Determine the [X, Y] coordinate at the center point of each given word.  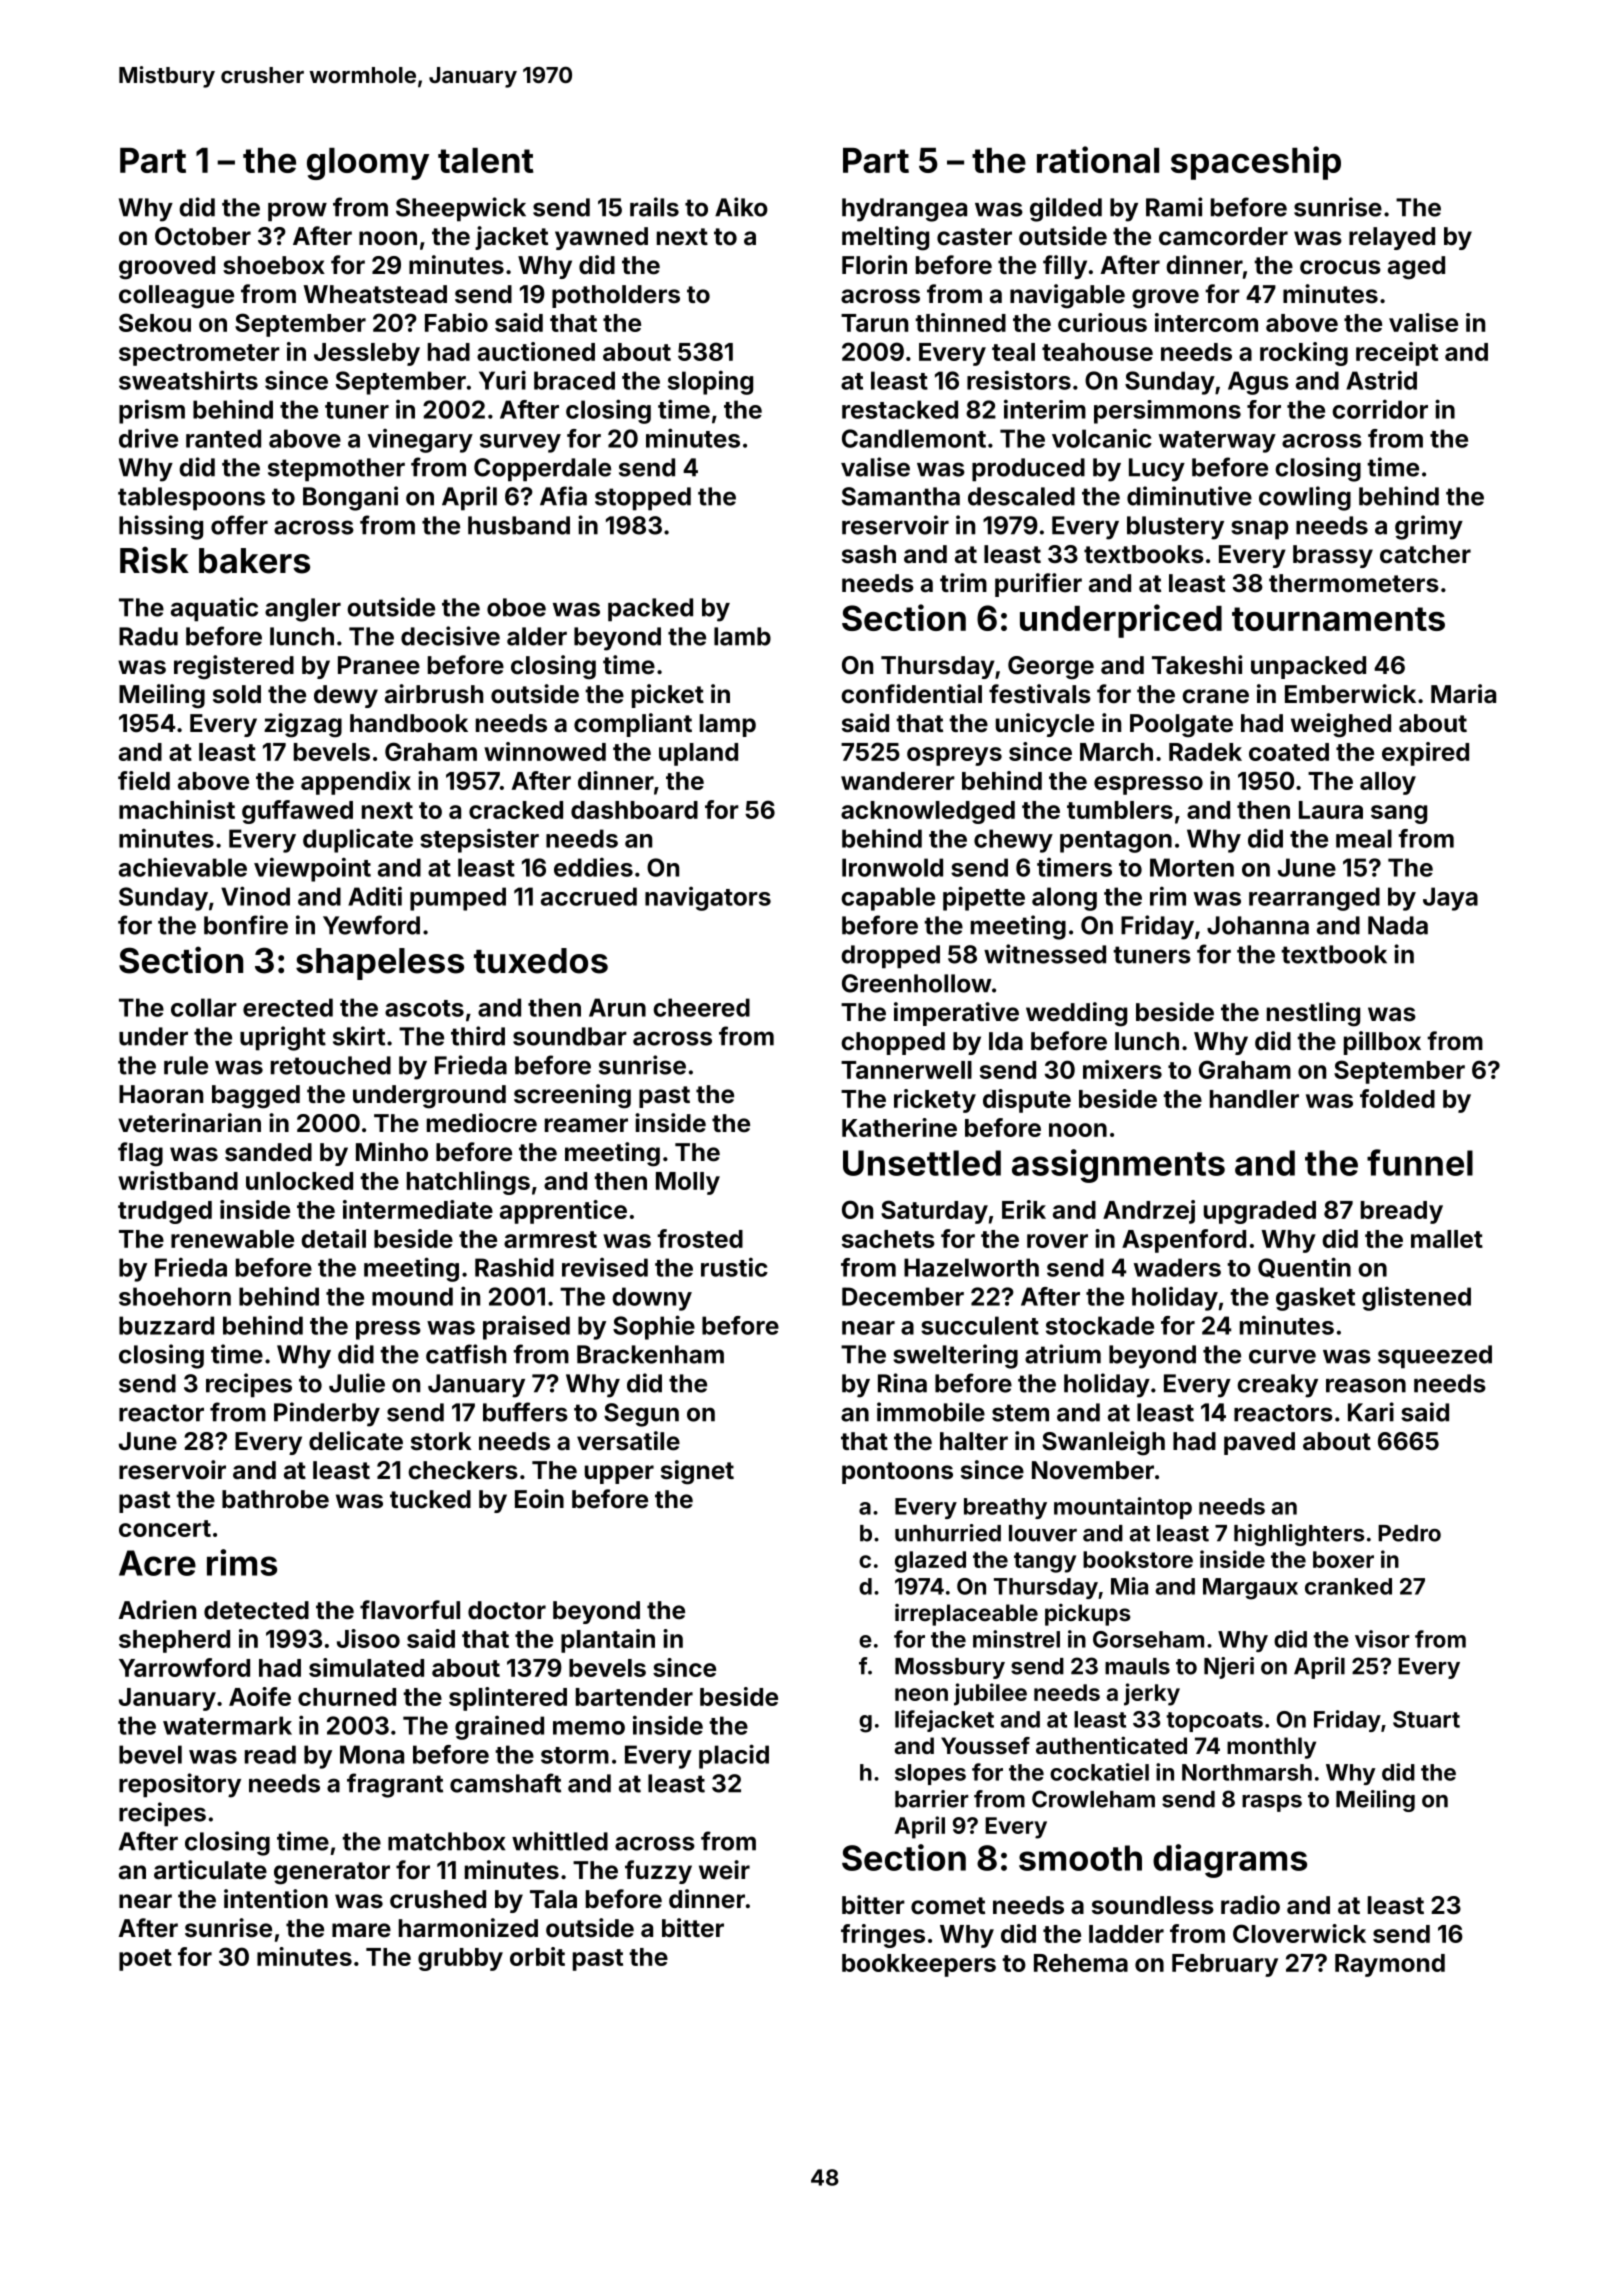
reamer [586, 1125]
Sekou [155, 322]
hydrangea [904, 210]
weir [724, 1870]
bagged [256, 1097]
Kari [1371, 1412]
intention [276, 1899]
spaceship [1256, 163]
